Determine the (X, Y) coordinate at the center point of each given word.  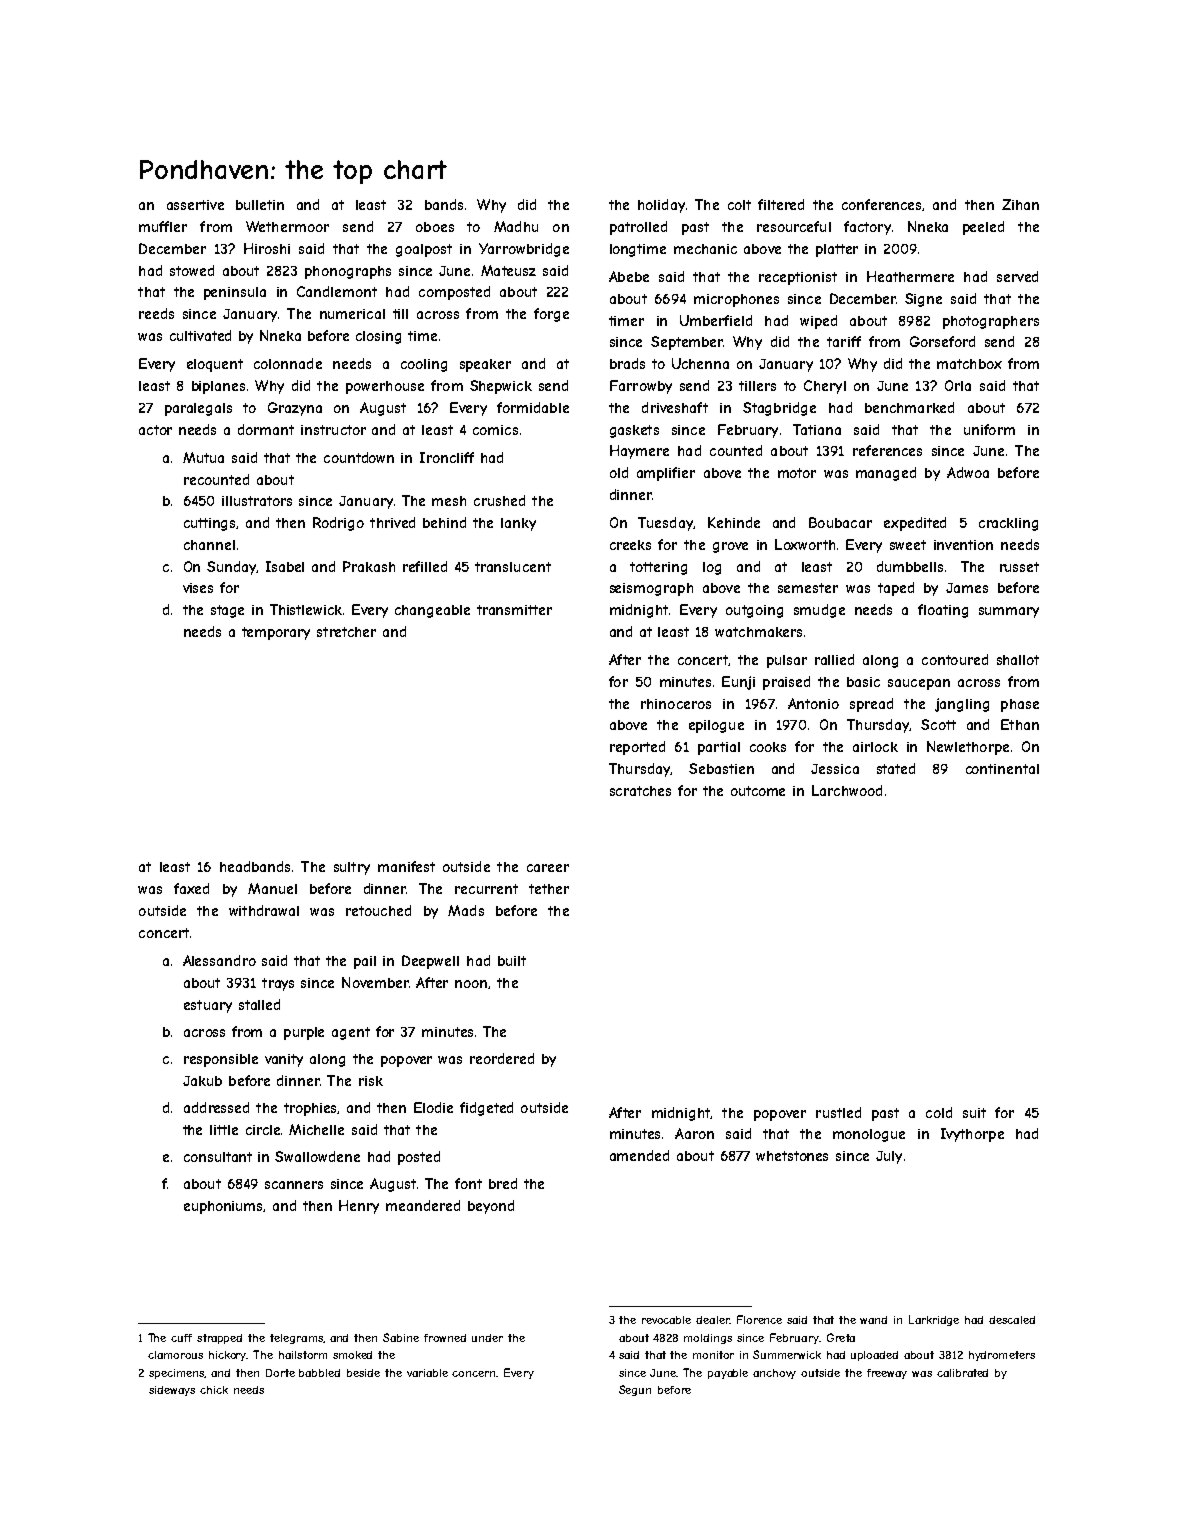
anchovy (774, 1374)
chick (214, 1390)
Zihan (1020, 204)
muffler (163, 226)
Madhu (516, 226)
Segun (635, 1390)
